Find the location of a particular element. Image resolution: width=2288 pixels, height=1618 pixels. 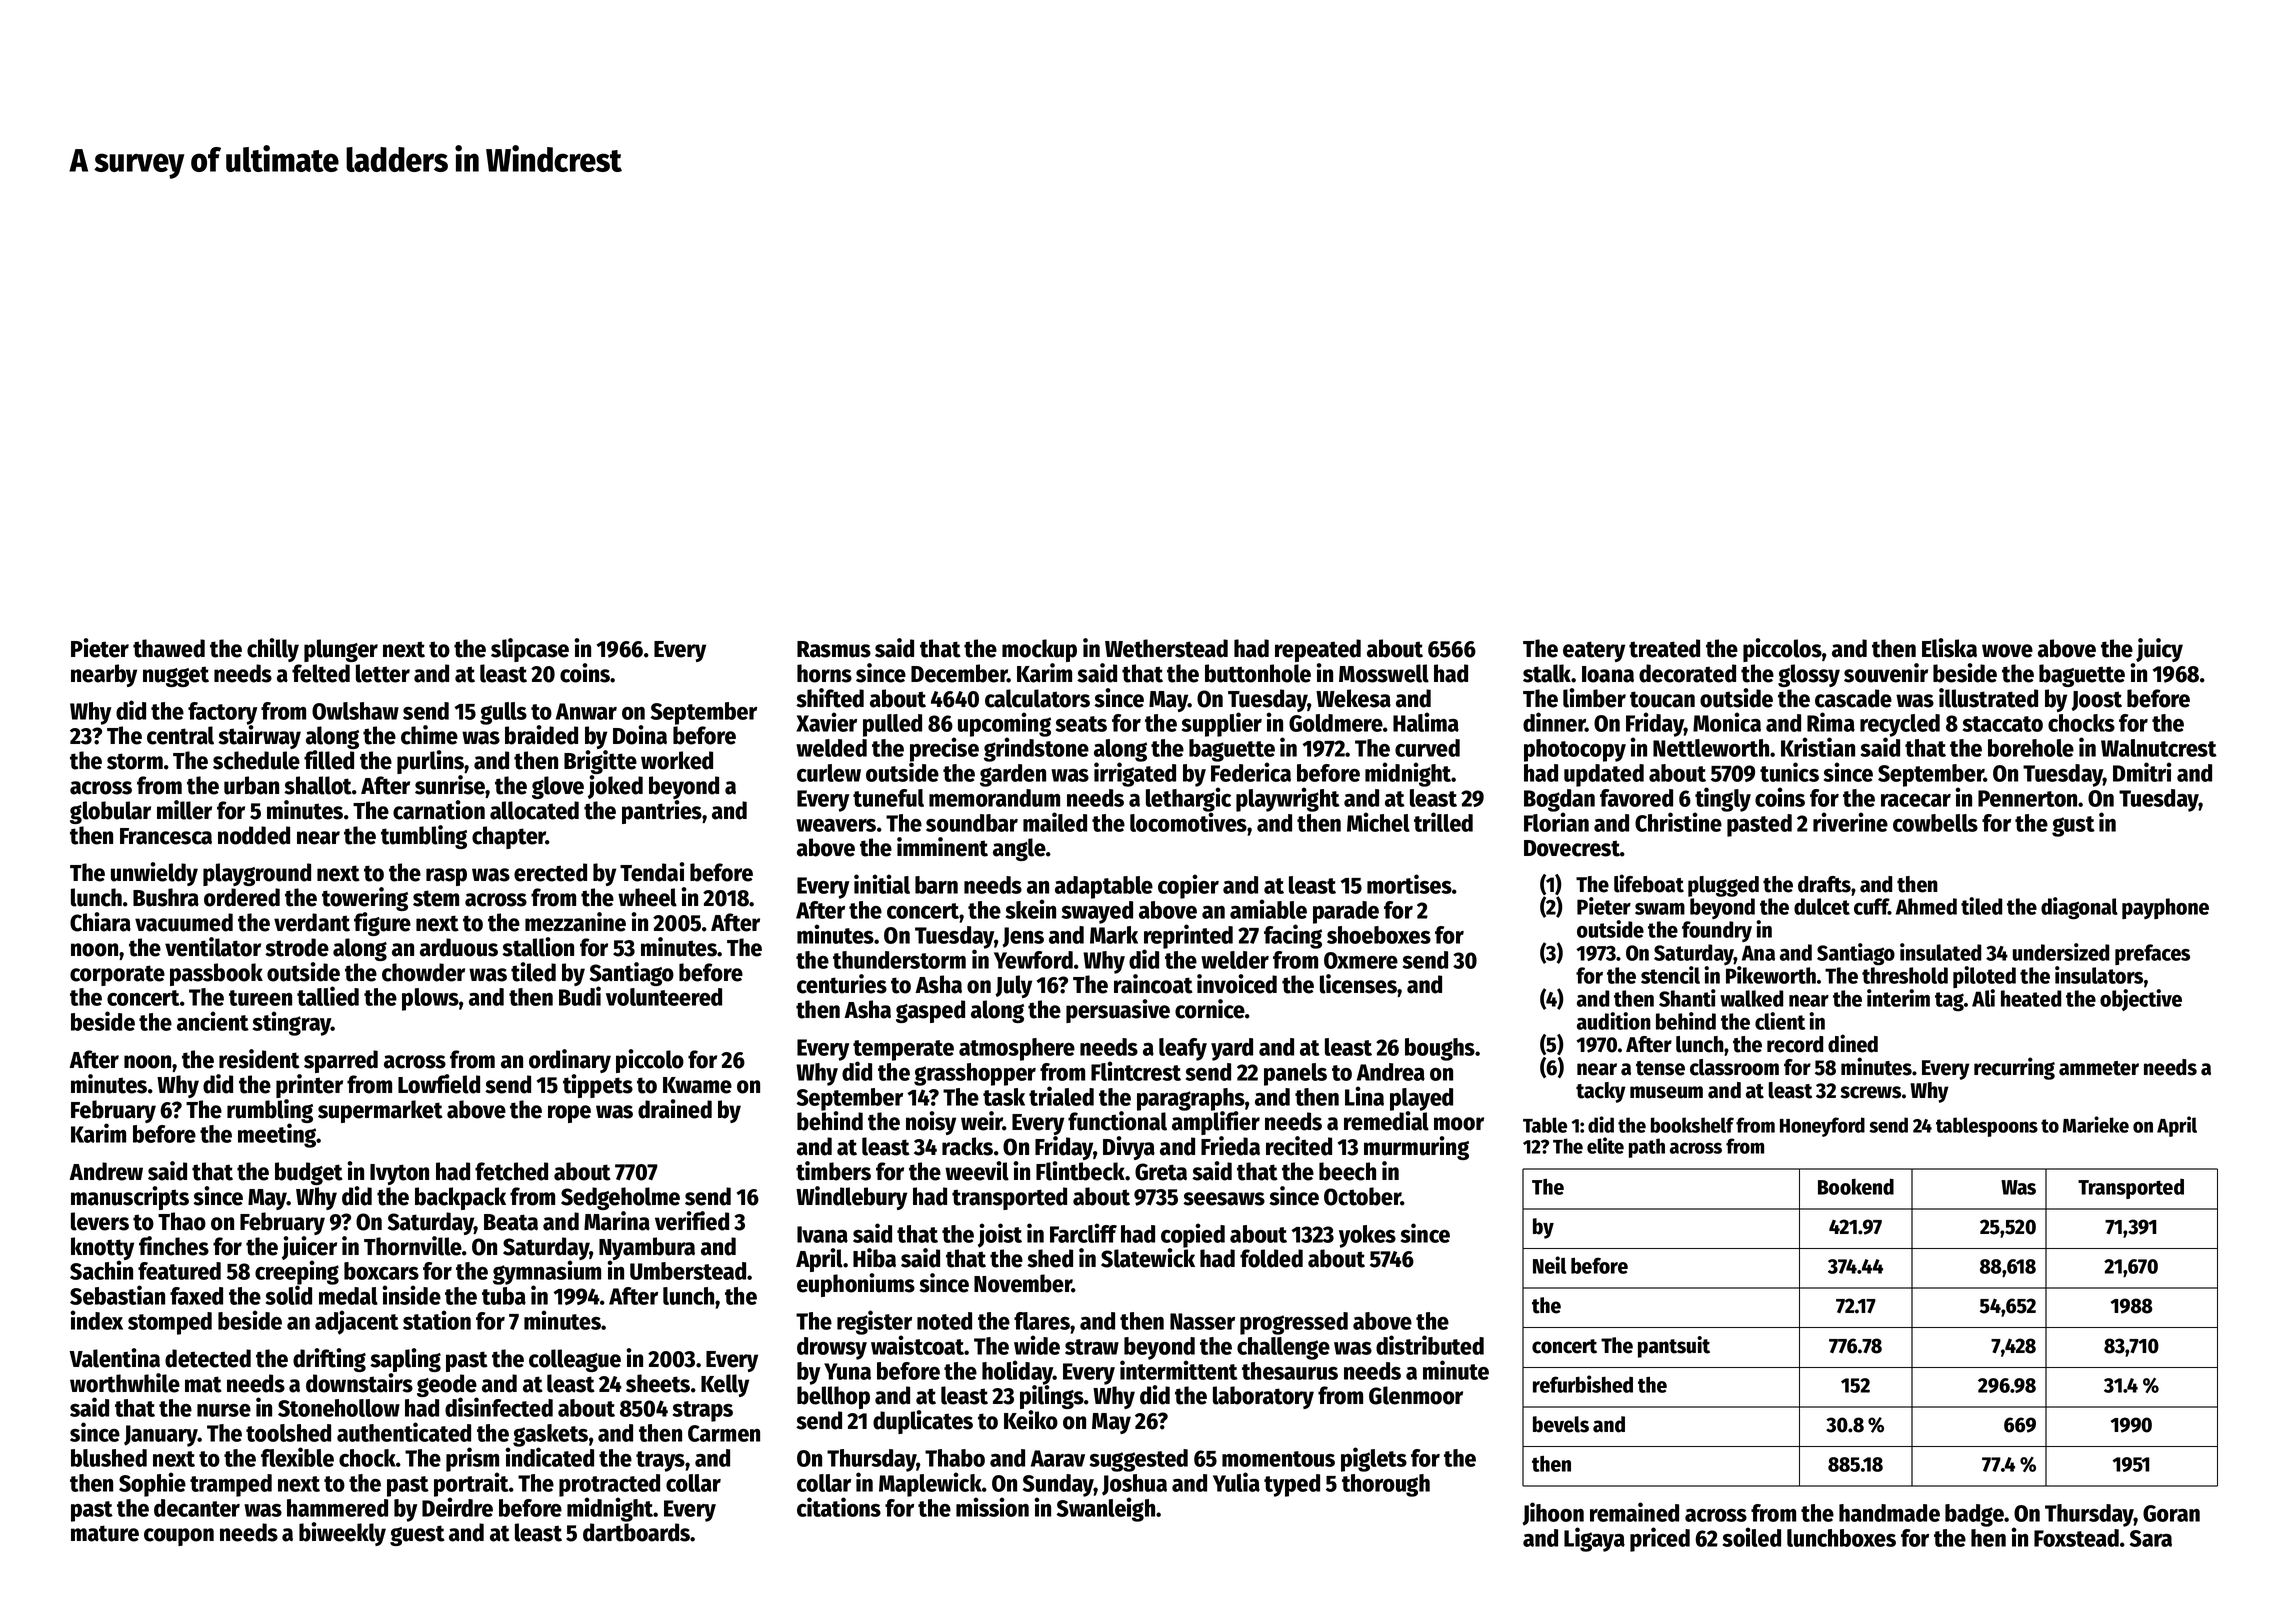

resident is located at coordinates (259, 1059).
